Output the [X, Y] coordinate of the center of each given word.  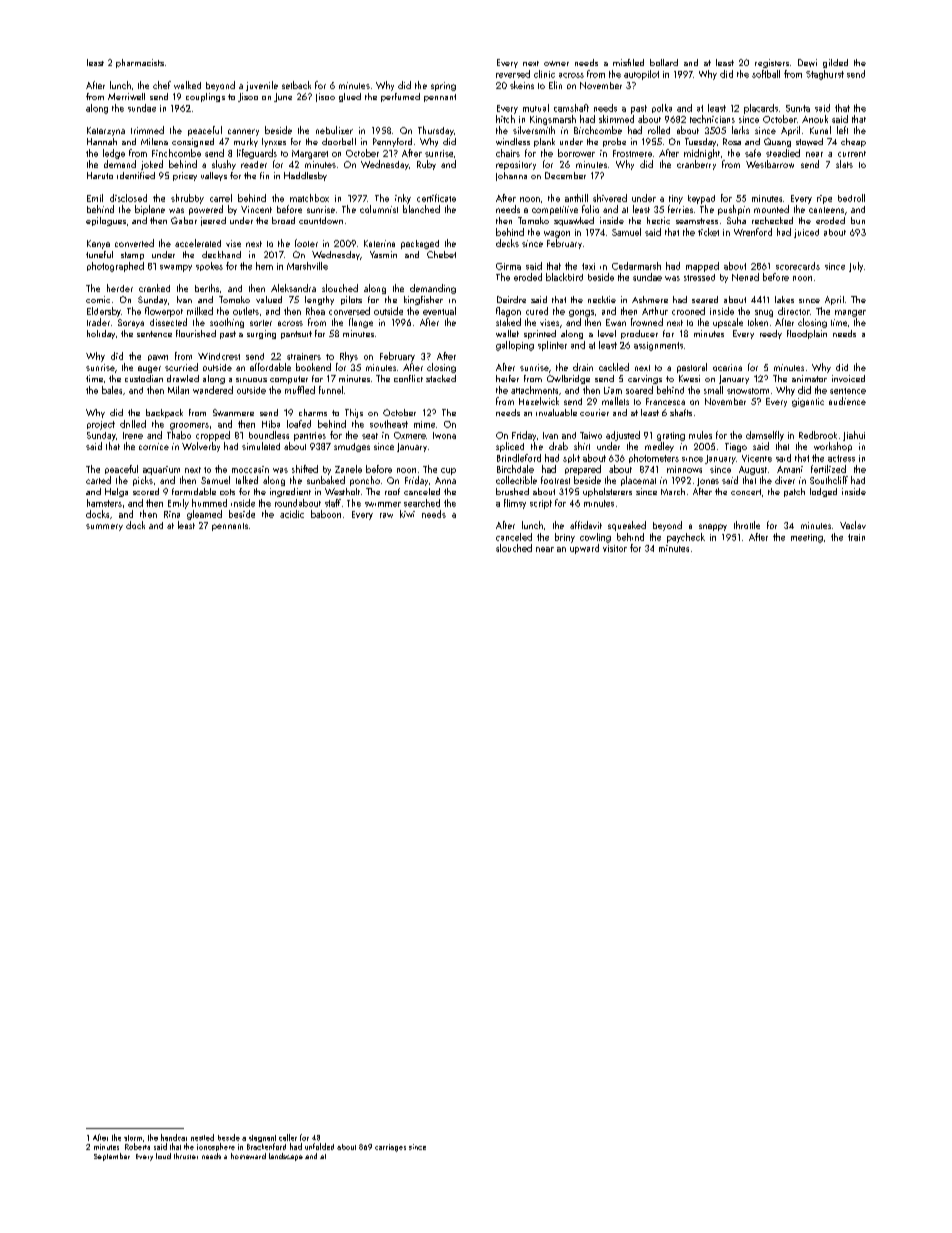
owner [556, 63]
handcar [174, 1137]
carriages [390, 1148]
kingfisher [423, 300]
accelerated [198, 243]
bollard [664, 62]
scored [146, 491]
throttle [747, 525]
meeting [807, 538]
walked [187, 85]
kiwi [407, 514]
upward [584, 549]
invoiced [848, 378]
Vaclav [853, 525]
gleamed [204, 515]
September [112, 1157]
